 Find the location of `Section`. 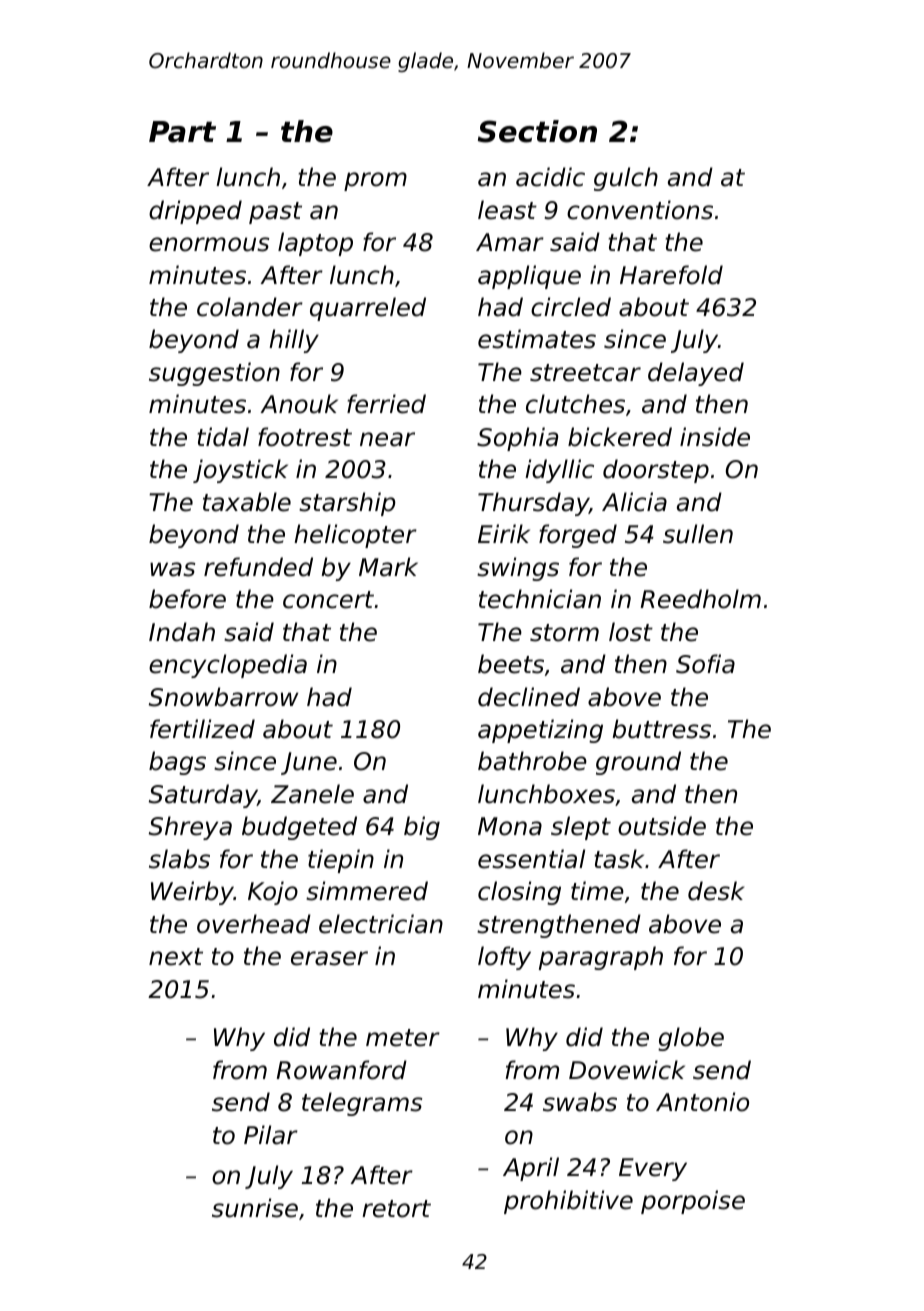

Section is located at coordinates (537, 131).
